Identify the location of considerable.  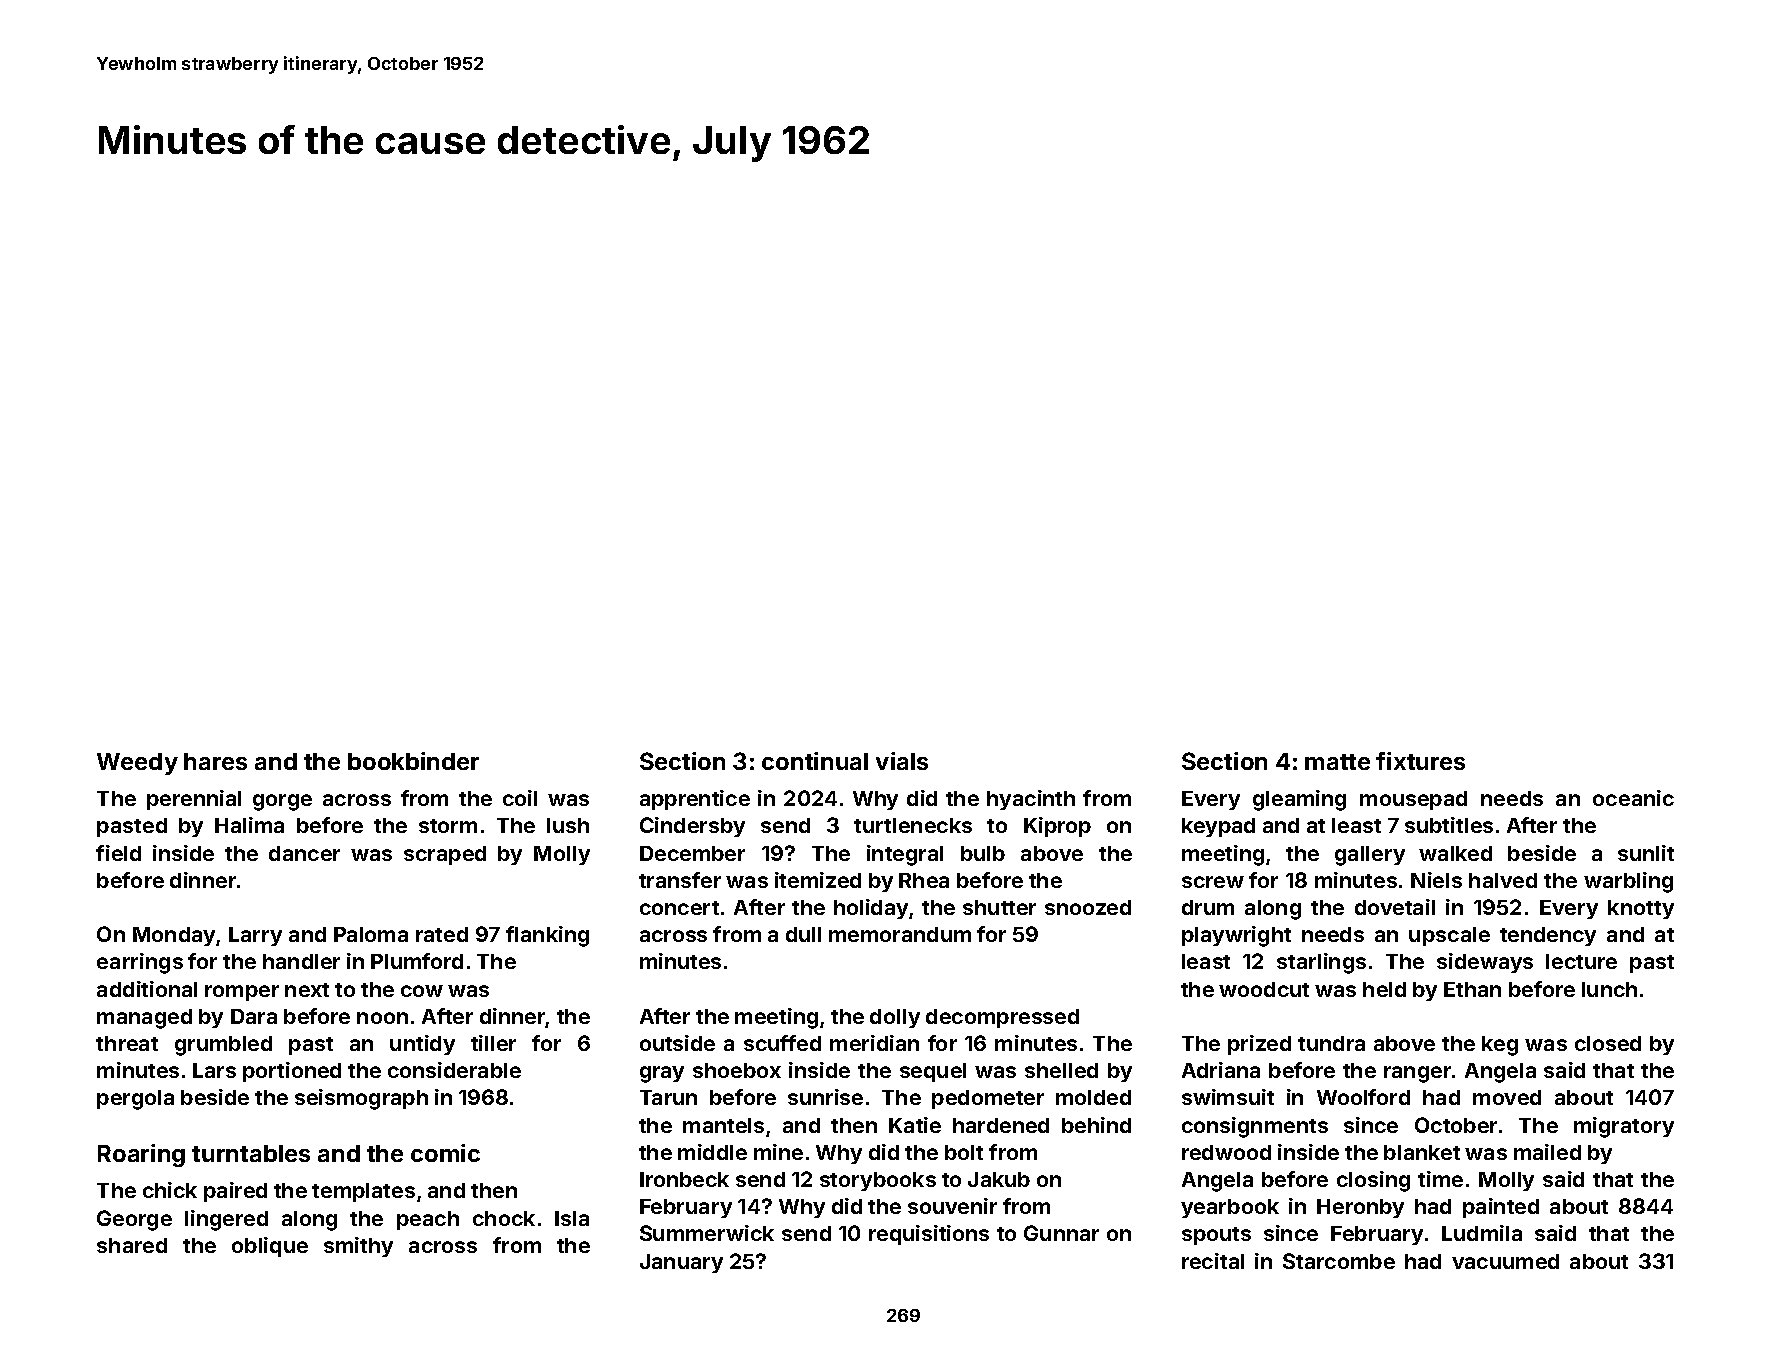
(454, 1070).
